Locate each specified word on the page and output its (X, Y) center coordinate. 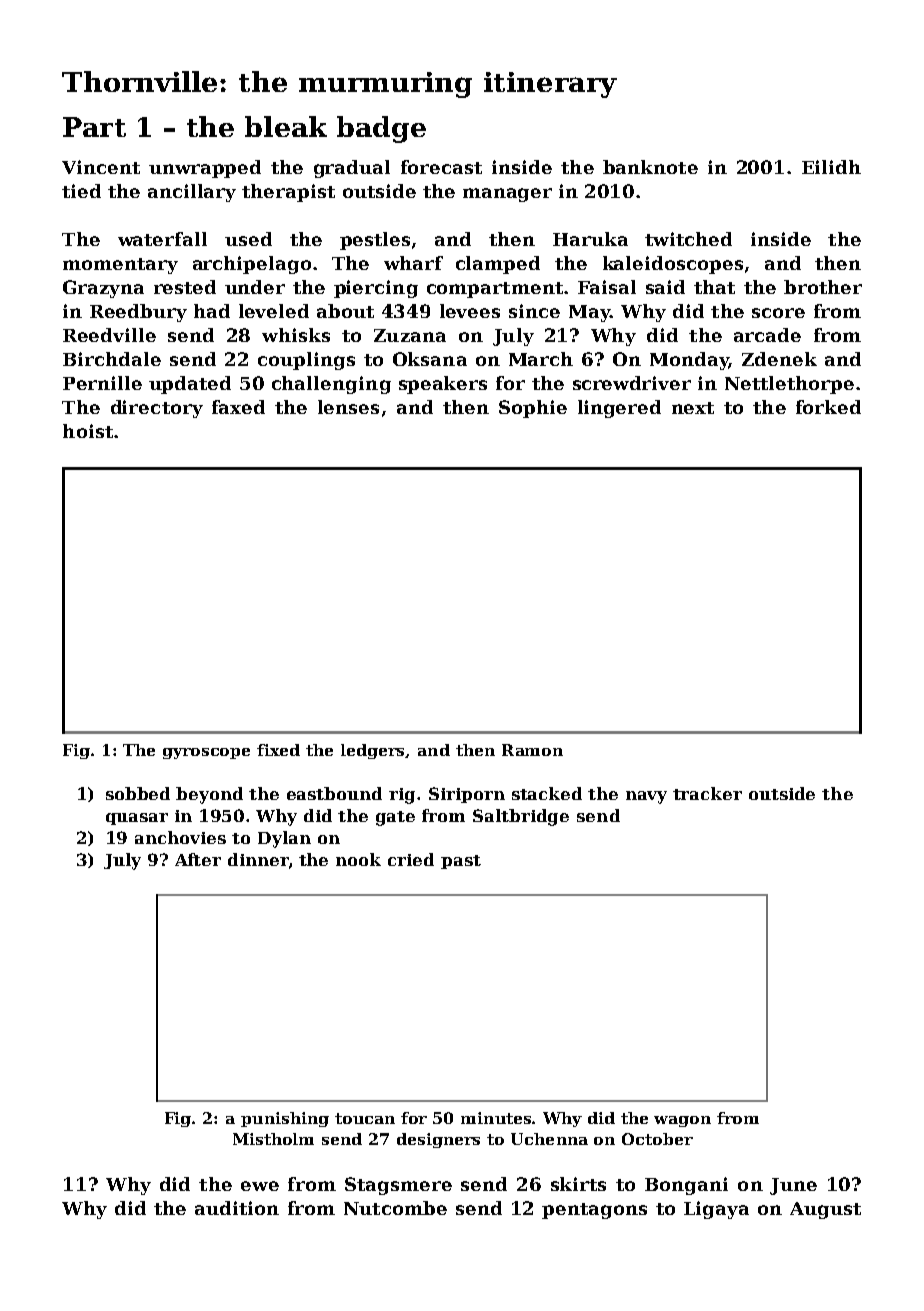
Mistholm (273, 1139)
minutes (497, 1118)
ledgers (373, 751)
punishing (285, 1119)
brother (823, 287)
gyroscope (206, 753)
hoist (88, 431)
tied (81, 191)
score (778, 313)
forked (828, 407)
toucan (365, 1118)
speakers (443, 385)
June (793, 1186)
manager (507, 195)
